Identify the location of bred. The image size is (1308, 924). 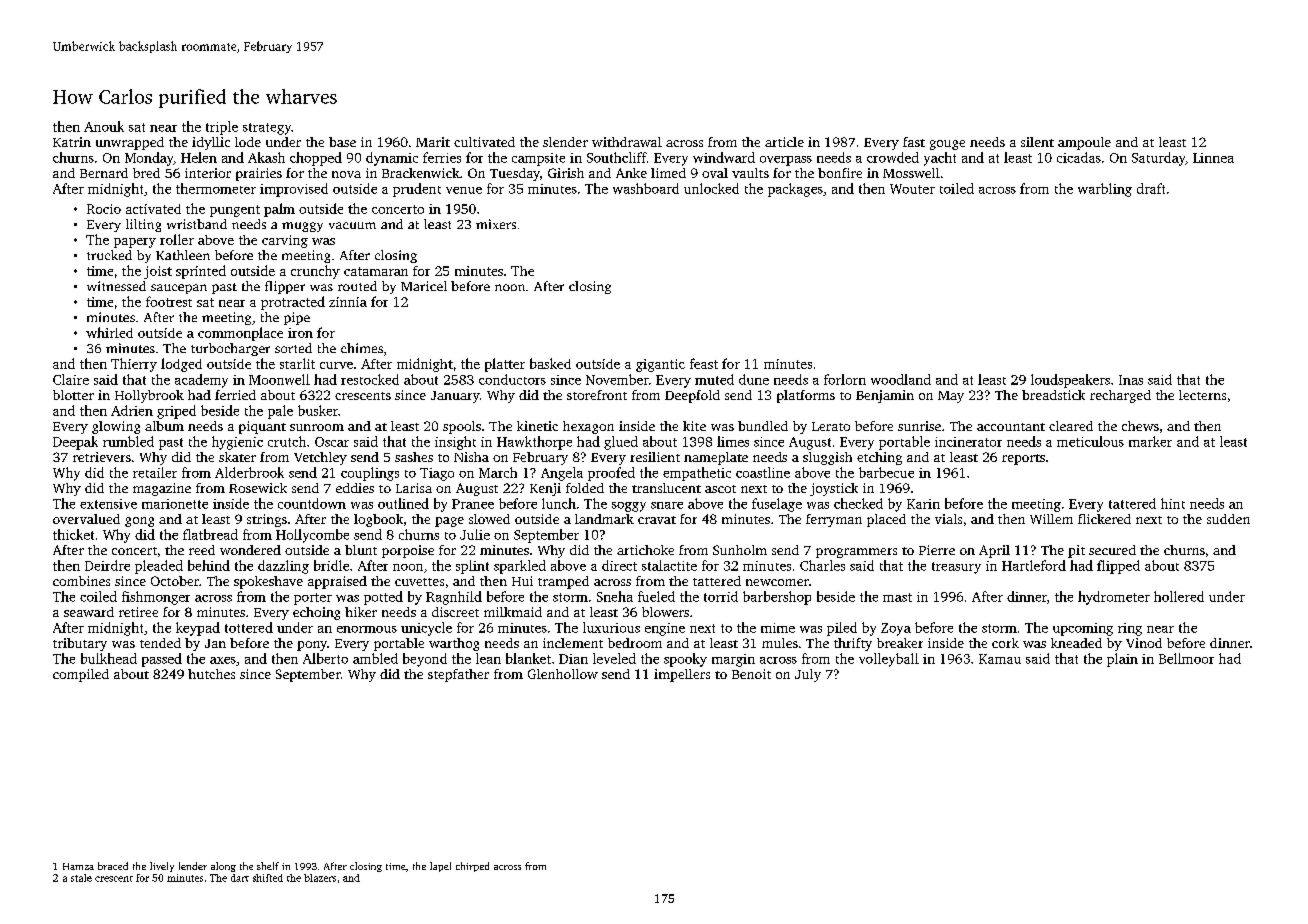
(146, 173).
